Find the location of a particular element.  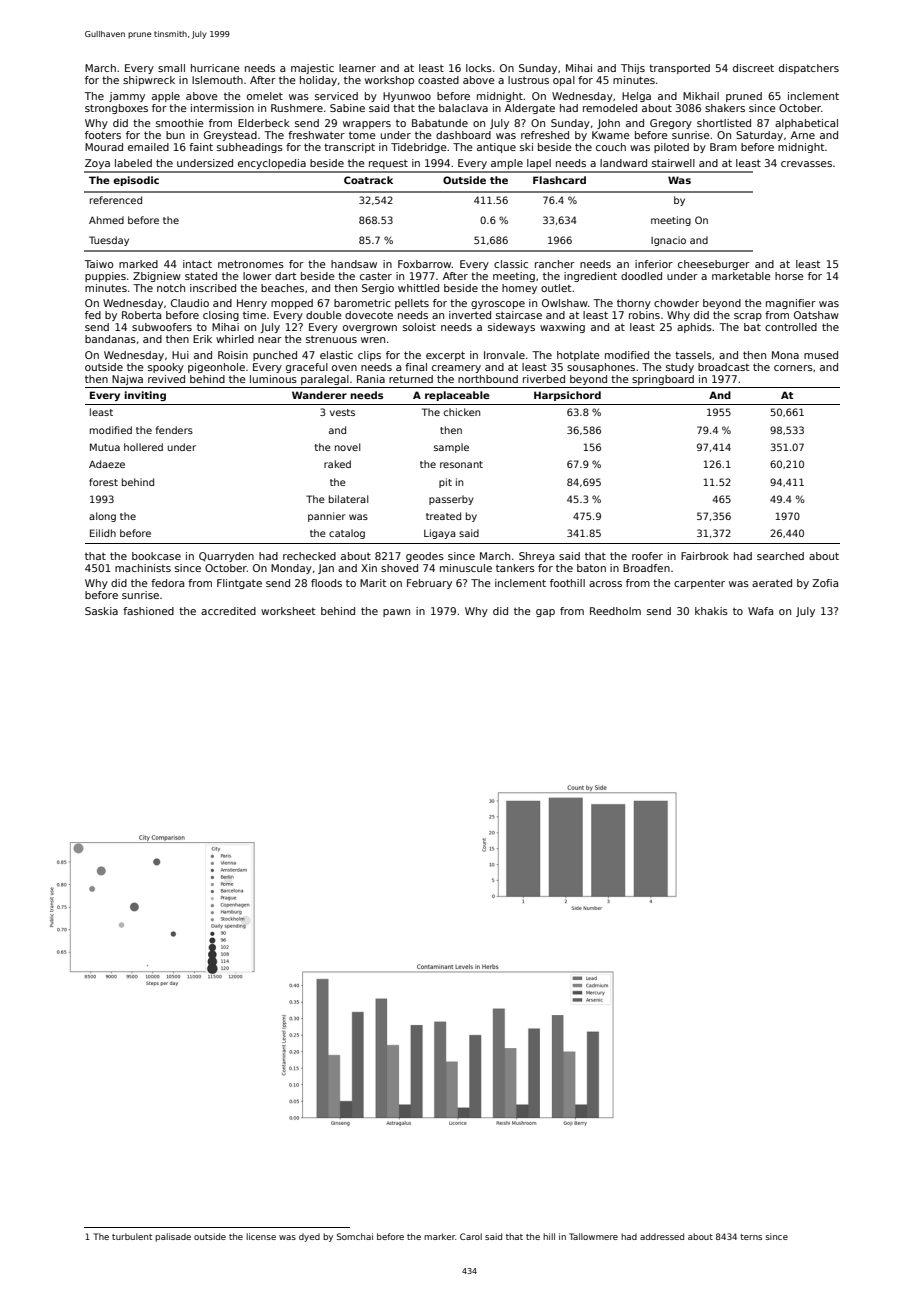

smoothie is located at coordinates (180, 123).
